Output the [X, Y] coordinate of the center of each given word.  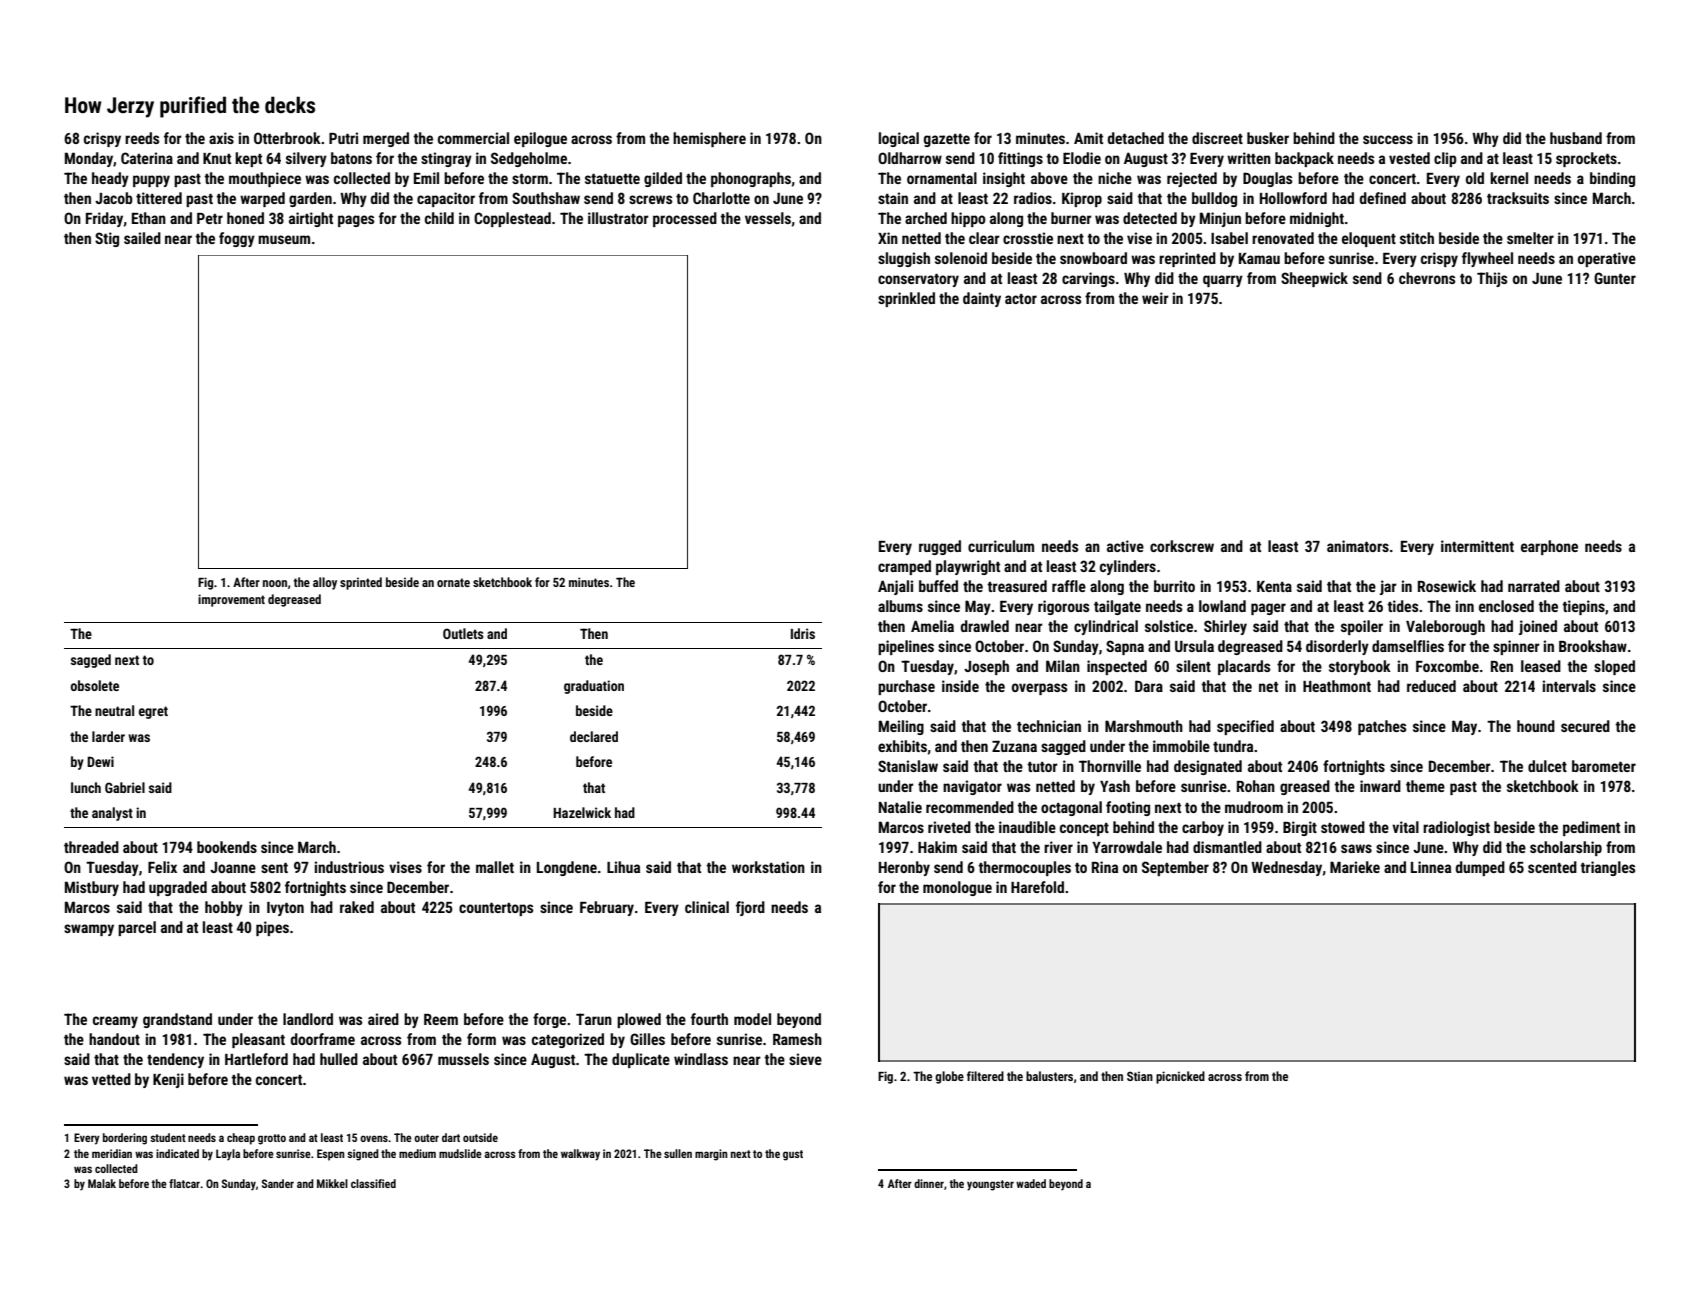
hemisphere [709, 139]
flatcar [184, 1183]
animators [1358, 546]
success [1388, 139]
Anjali [895, 587]
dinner [929, 1183]
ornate [453, 582]
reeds [142, 138]
